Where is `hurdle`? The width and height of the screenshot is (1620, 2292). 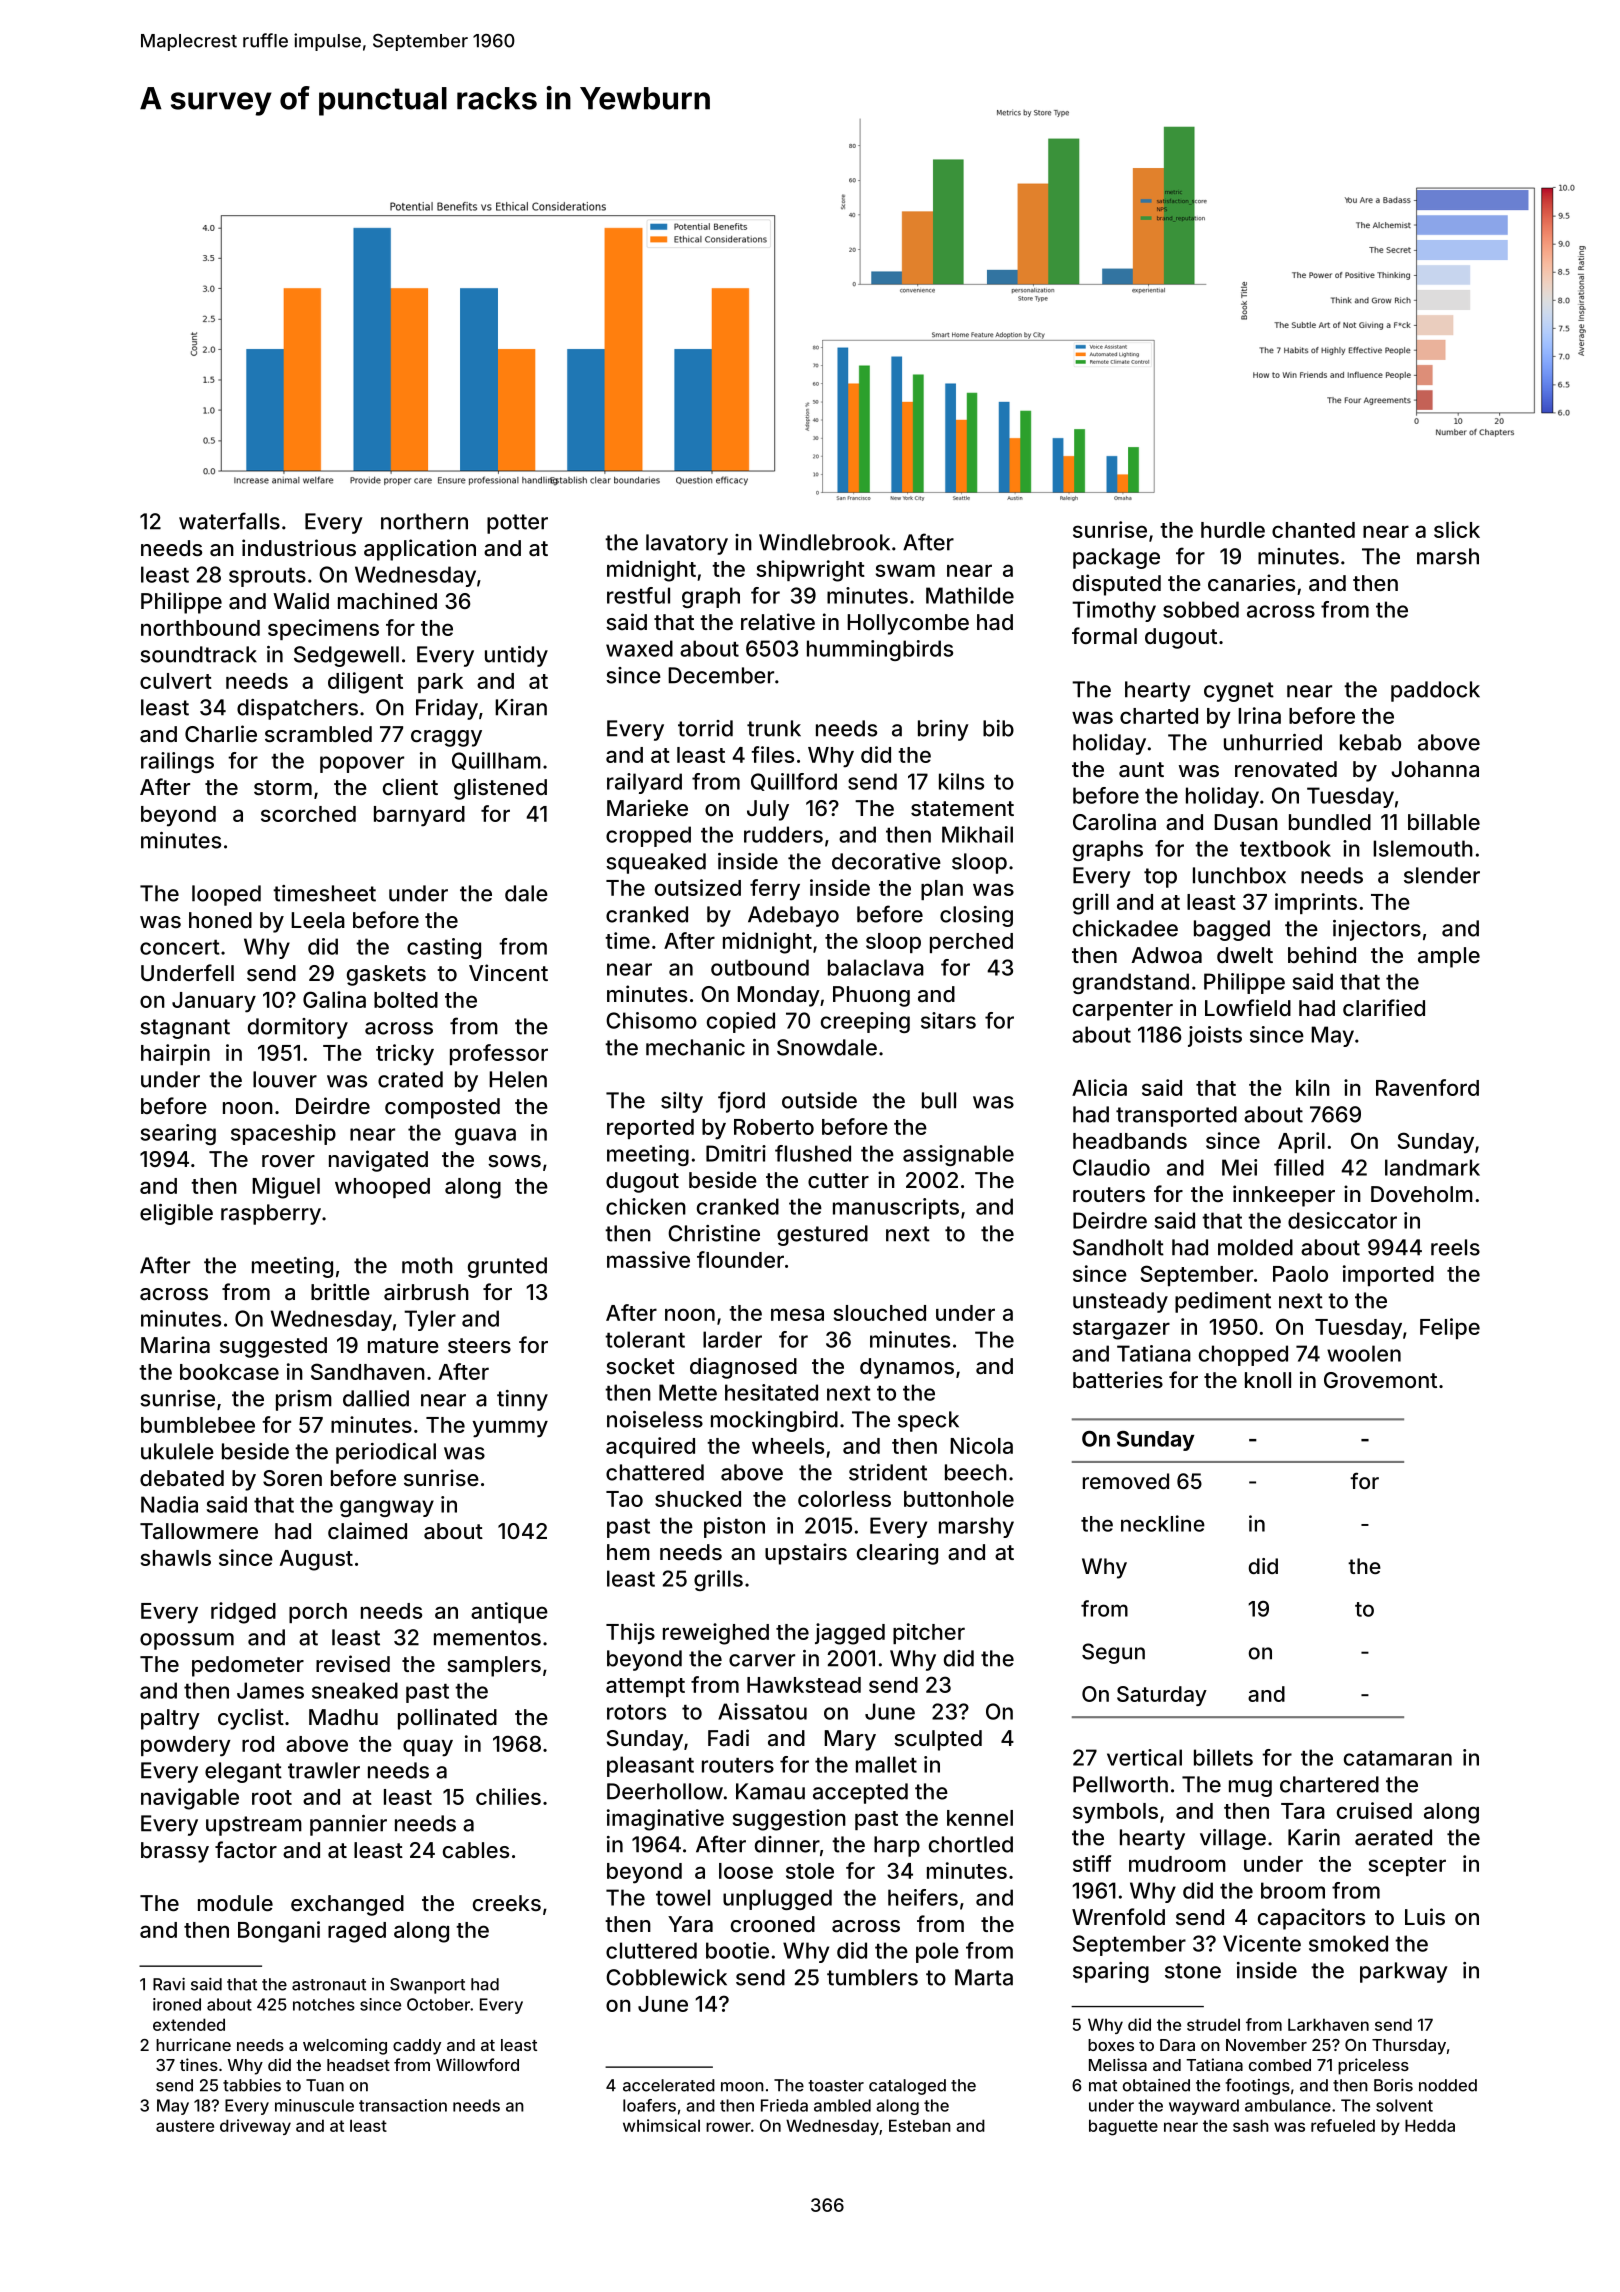 hurdle is located at coordinates (1233, 530).
